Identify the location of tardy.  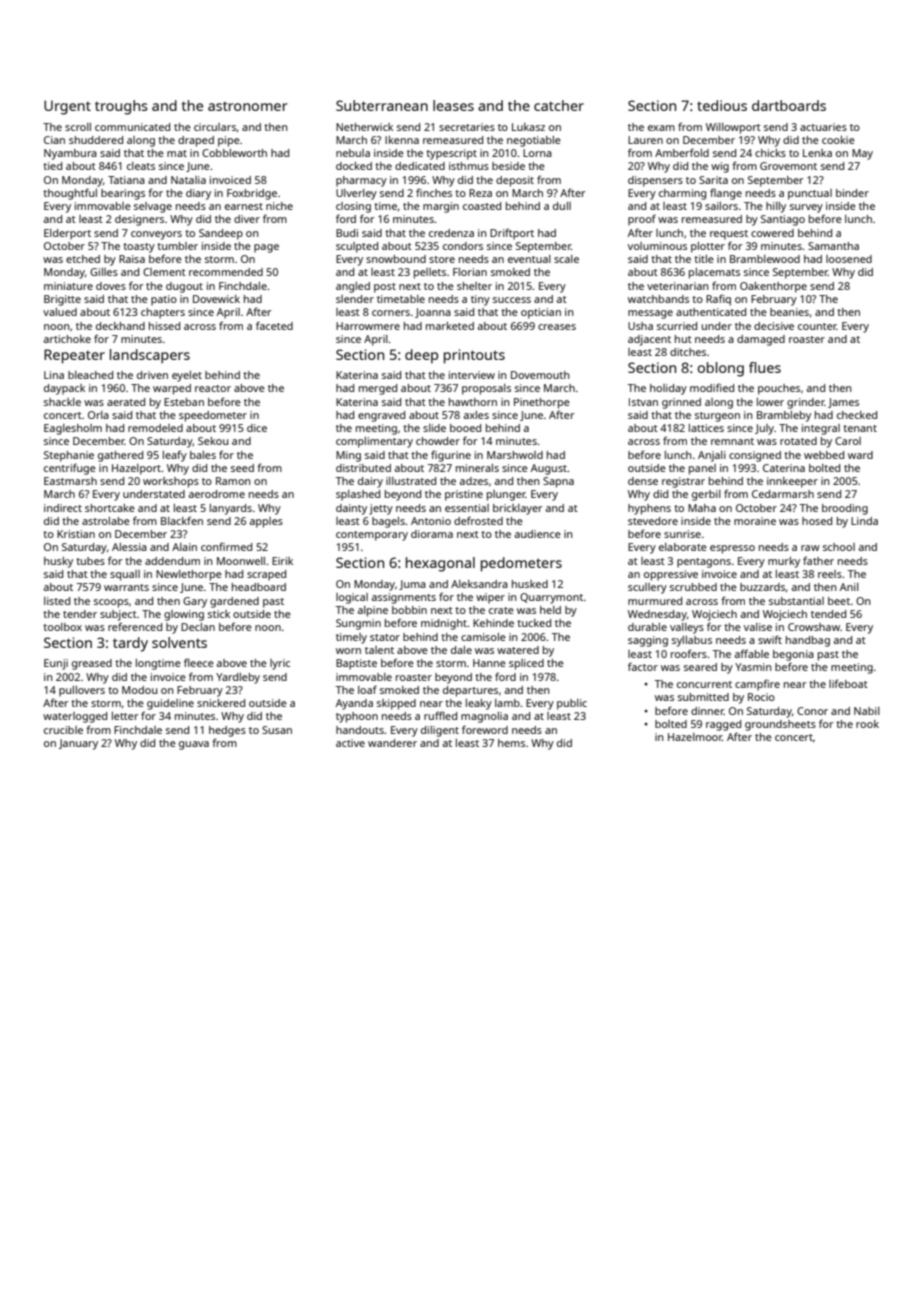
(130, 644).
